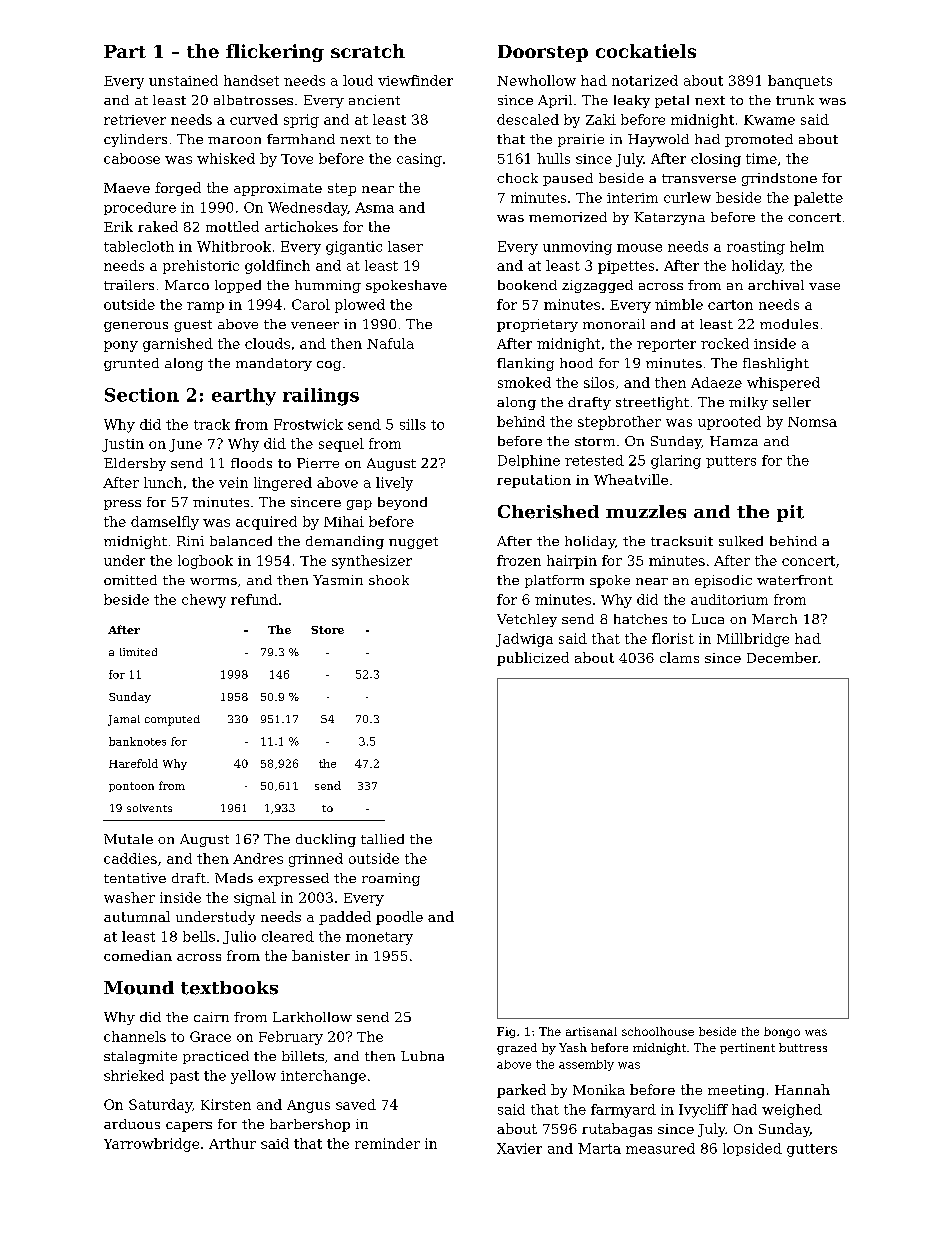 The width and height of the screenshot is (952, 1233). Describe the element at coordinates (275, 53) in the screenshot. I see `flickering` at that location.
